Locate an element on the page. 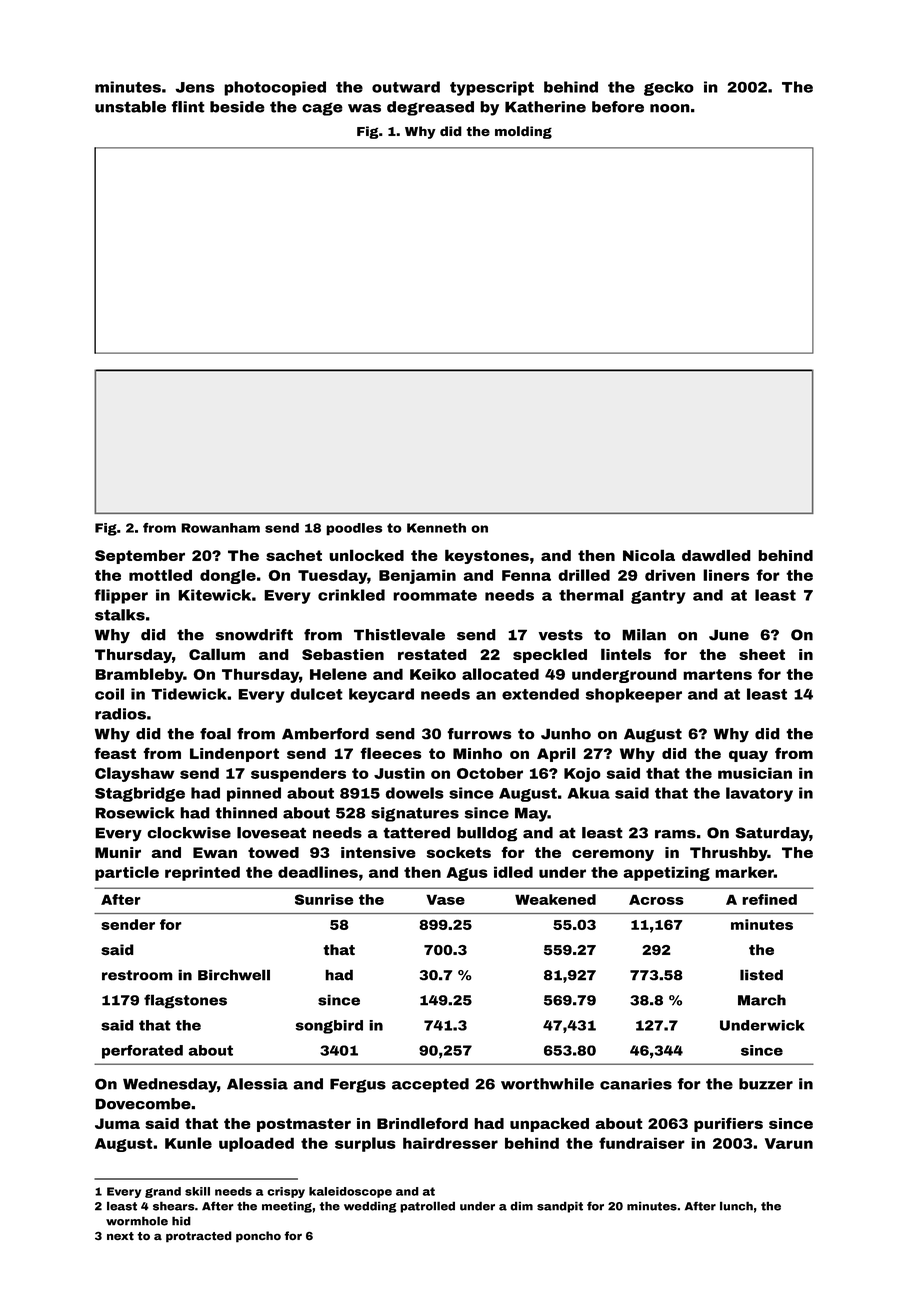 Image resolution: width=908 pixels, height=1316 pixels. poodles is located at coordinates (354, 529).
